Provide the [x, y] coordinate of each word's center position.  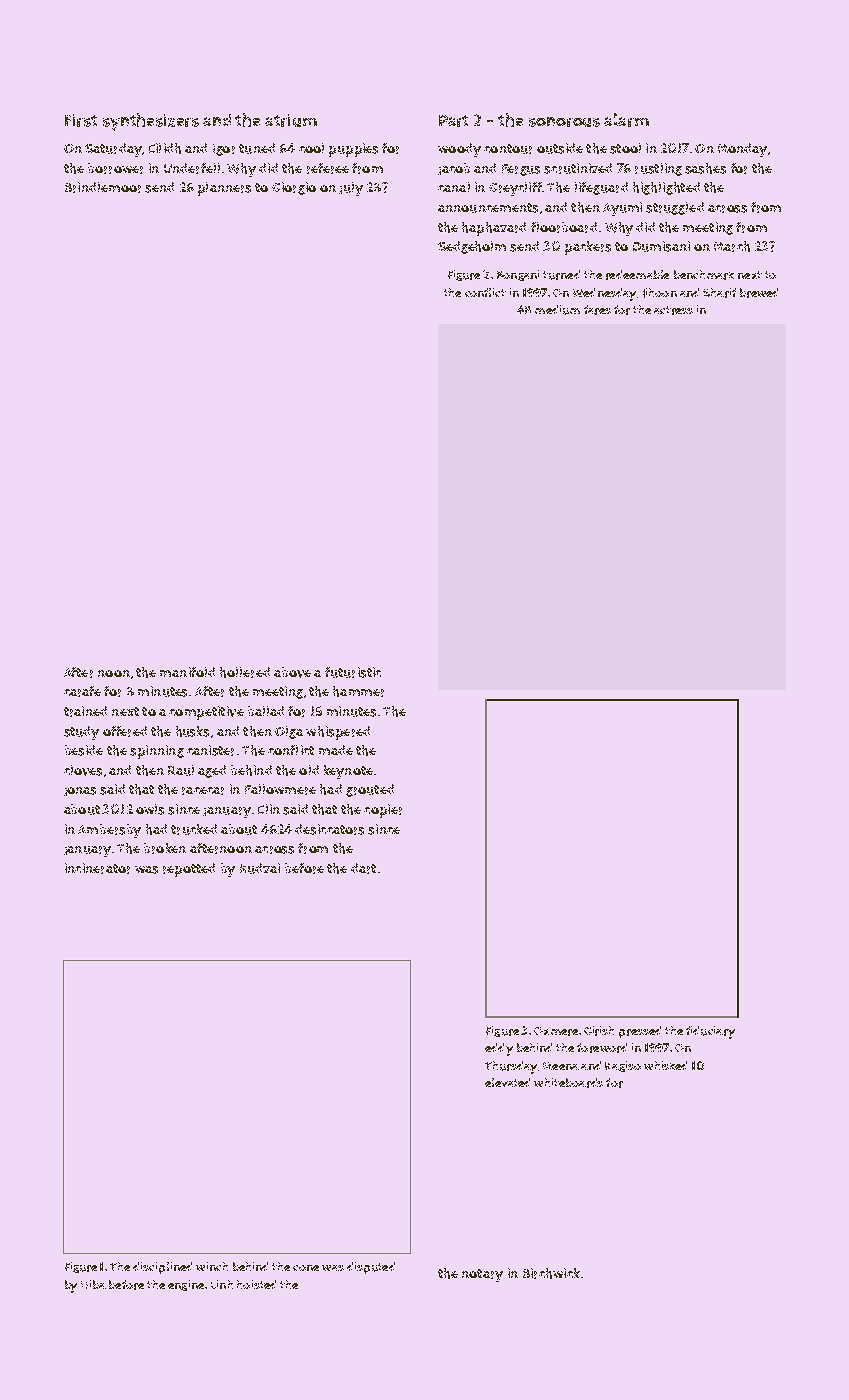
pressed [640, 1032]
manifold [187, 672]
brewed [759, 293]
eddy [499, 1049]
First [81, 120]
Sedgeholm [472, 247]
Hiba [93, 1284]
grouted [370, 790]
